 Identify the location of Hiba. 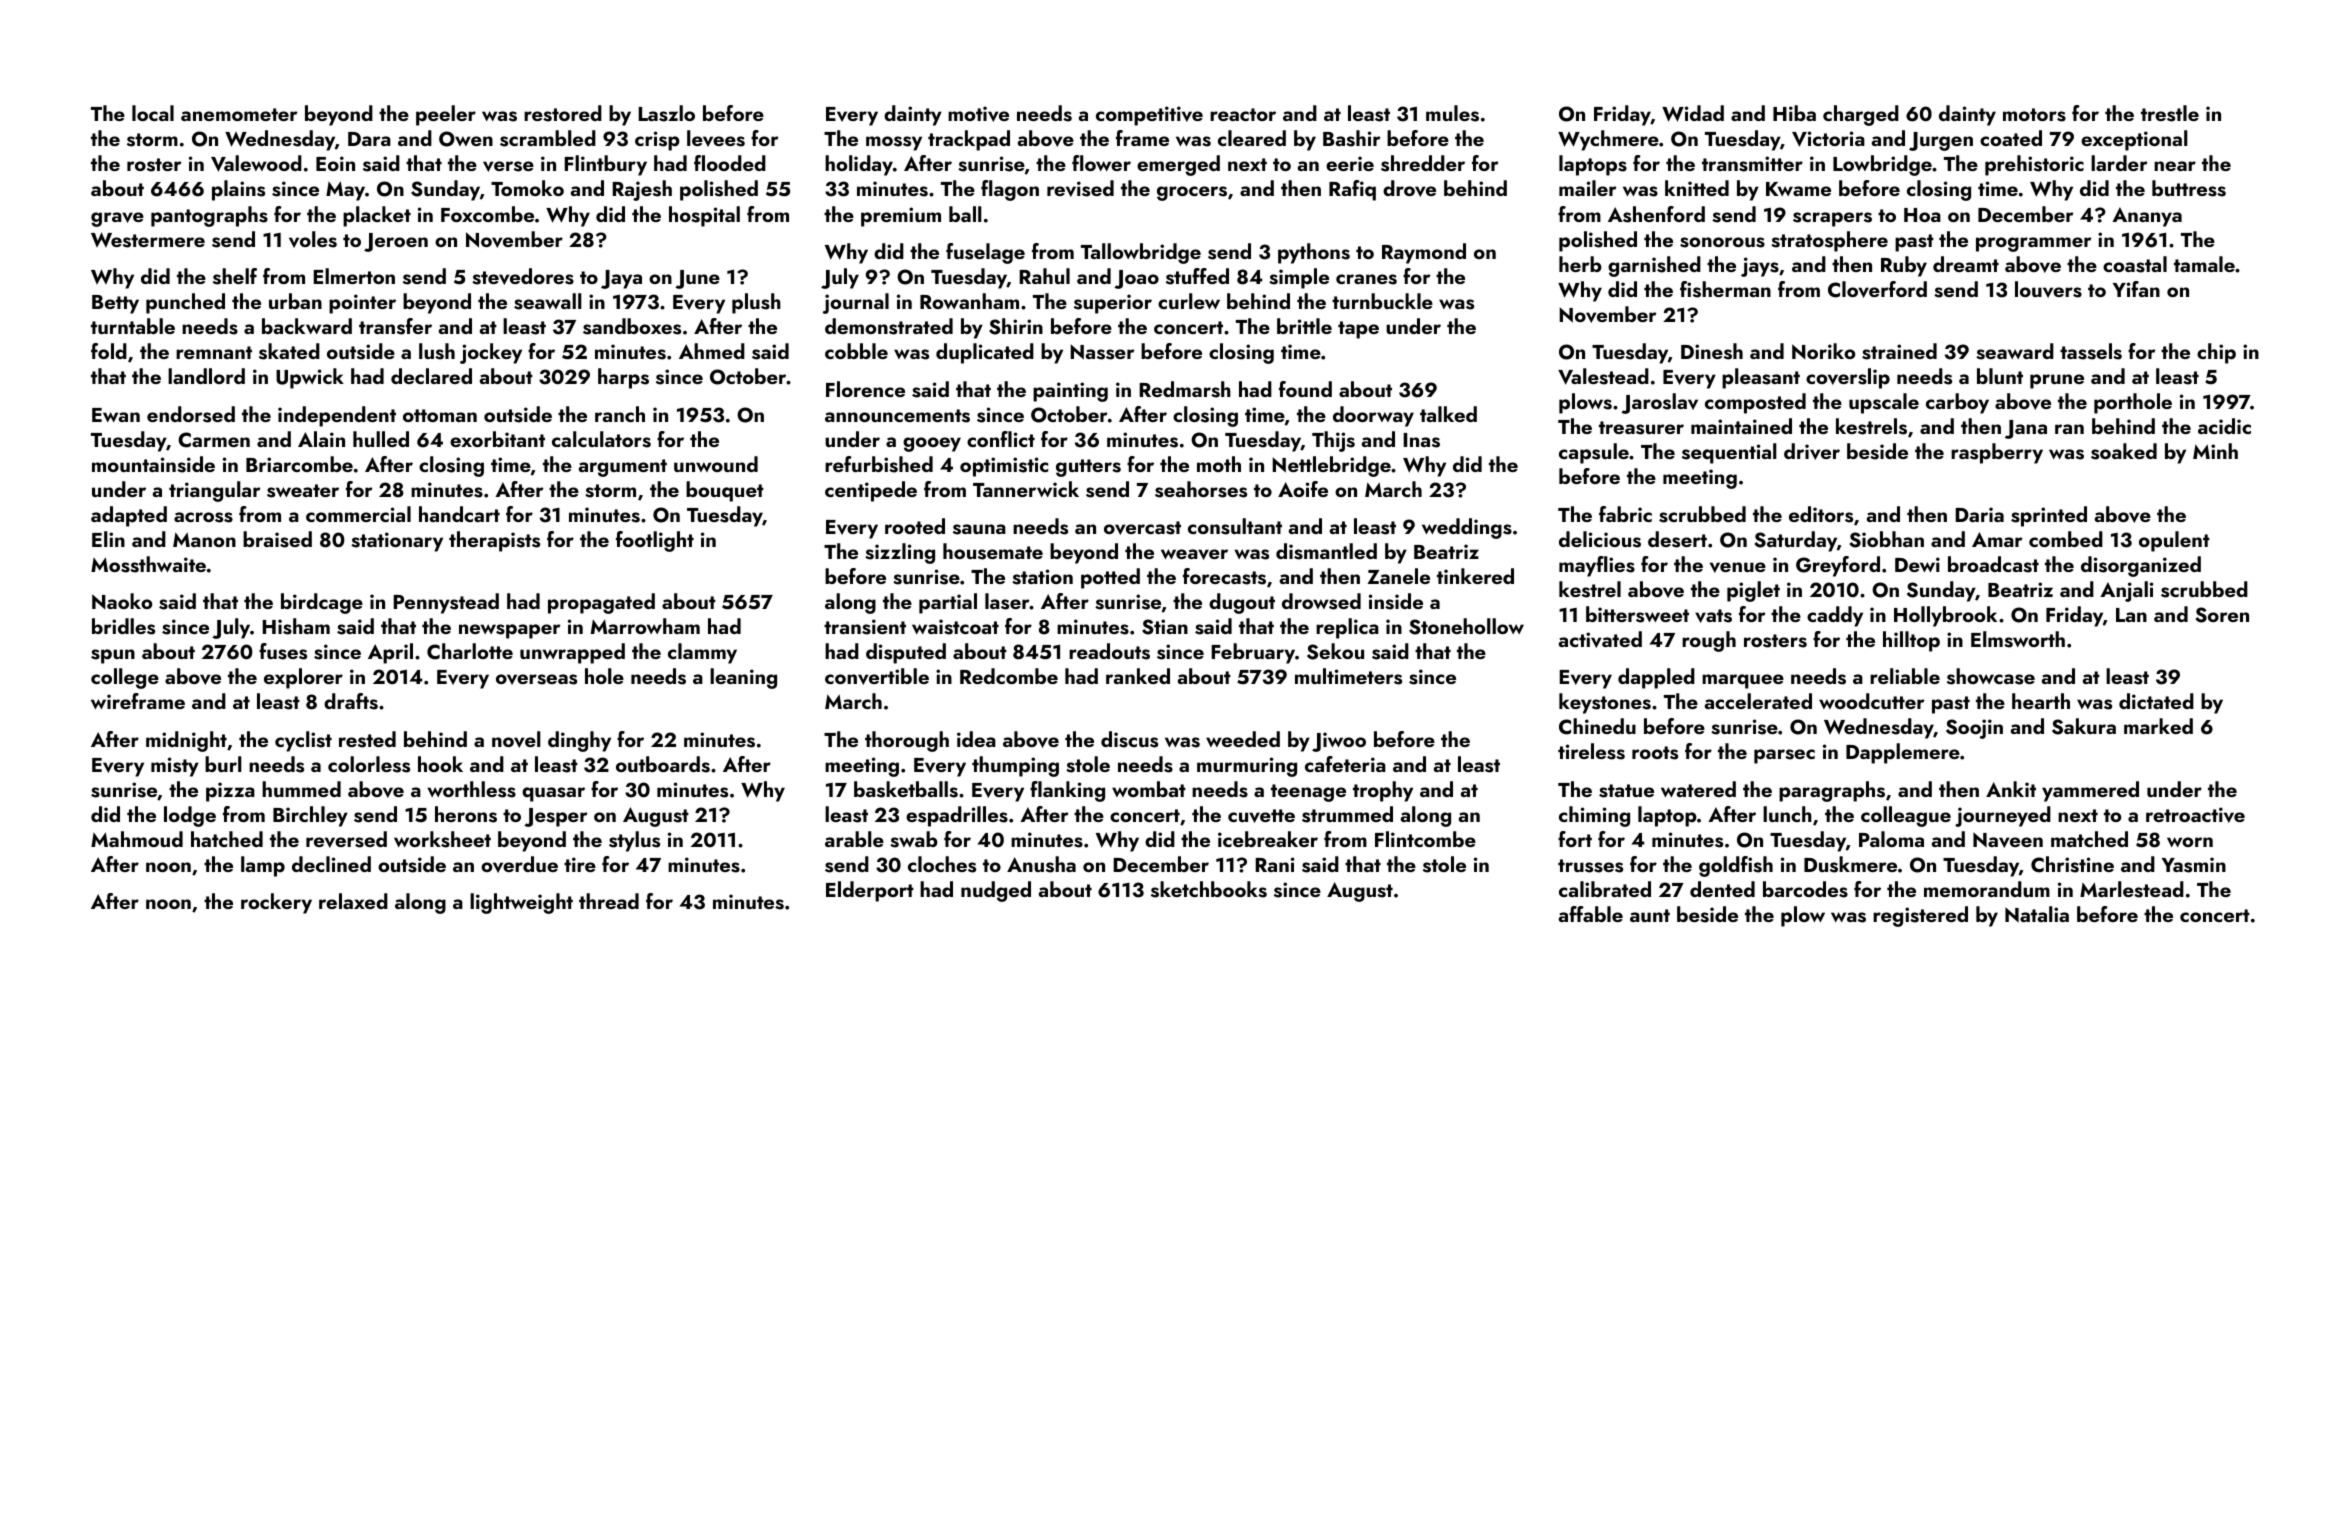
(1794, 113).
